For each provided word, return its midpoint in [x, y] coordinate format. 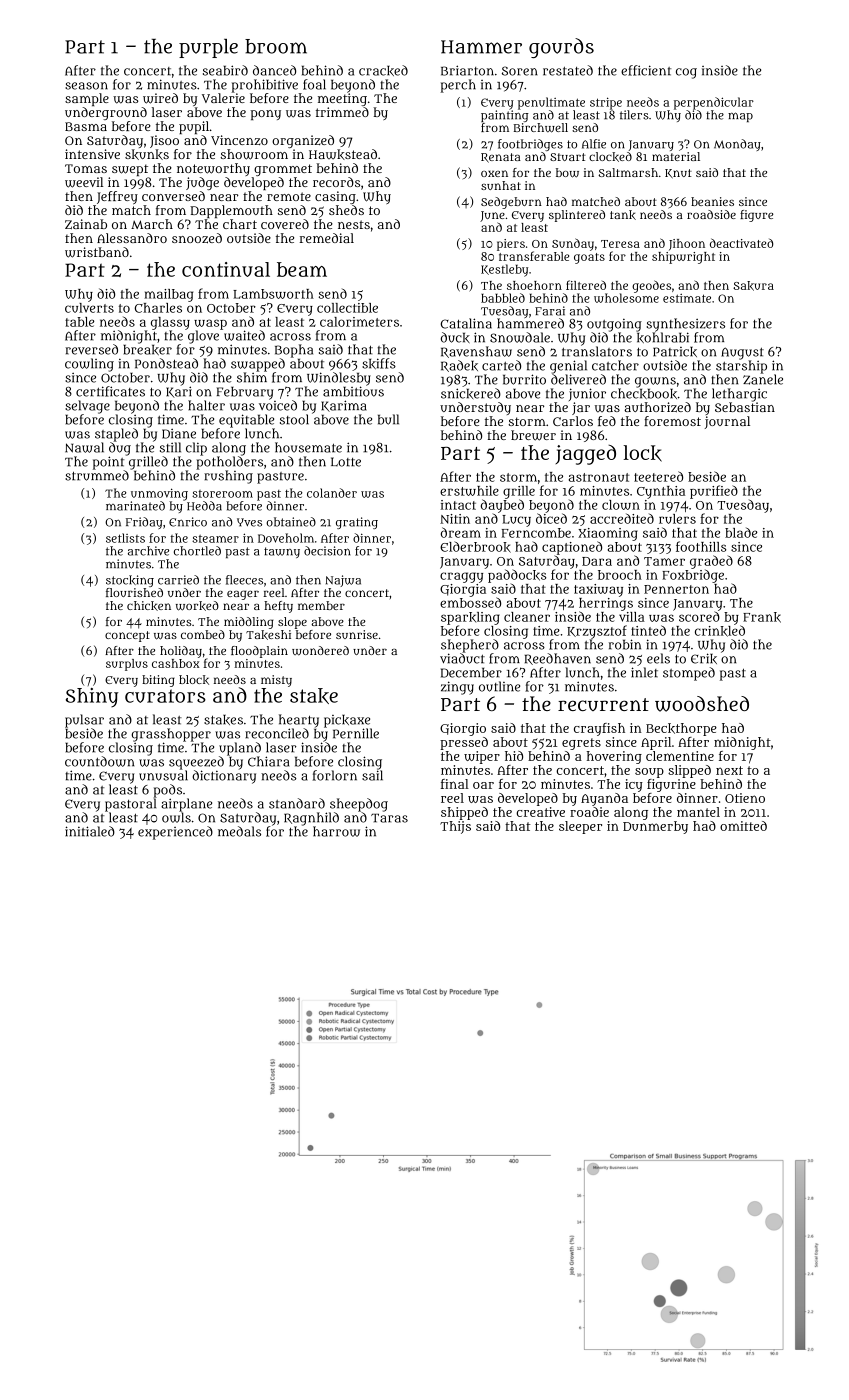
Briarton [467, 70]
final [455, 784]
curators [165, 696]
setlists [125, 538]
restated [568, 70]
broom [276, 46]
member [321, 605]
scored [699, 616]
